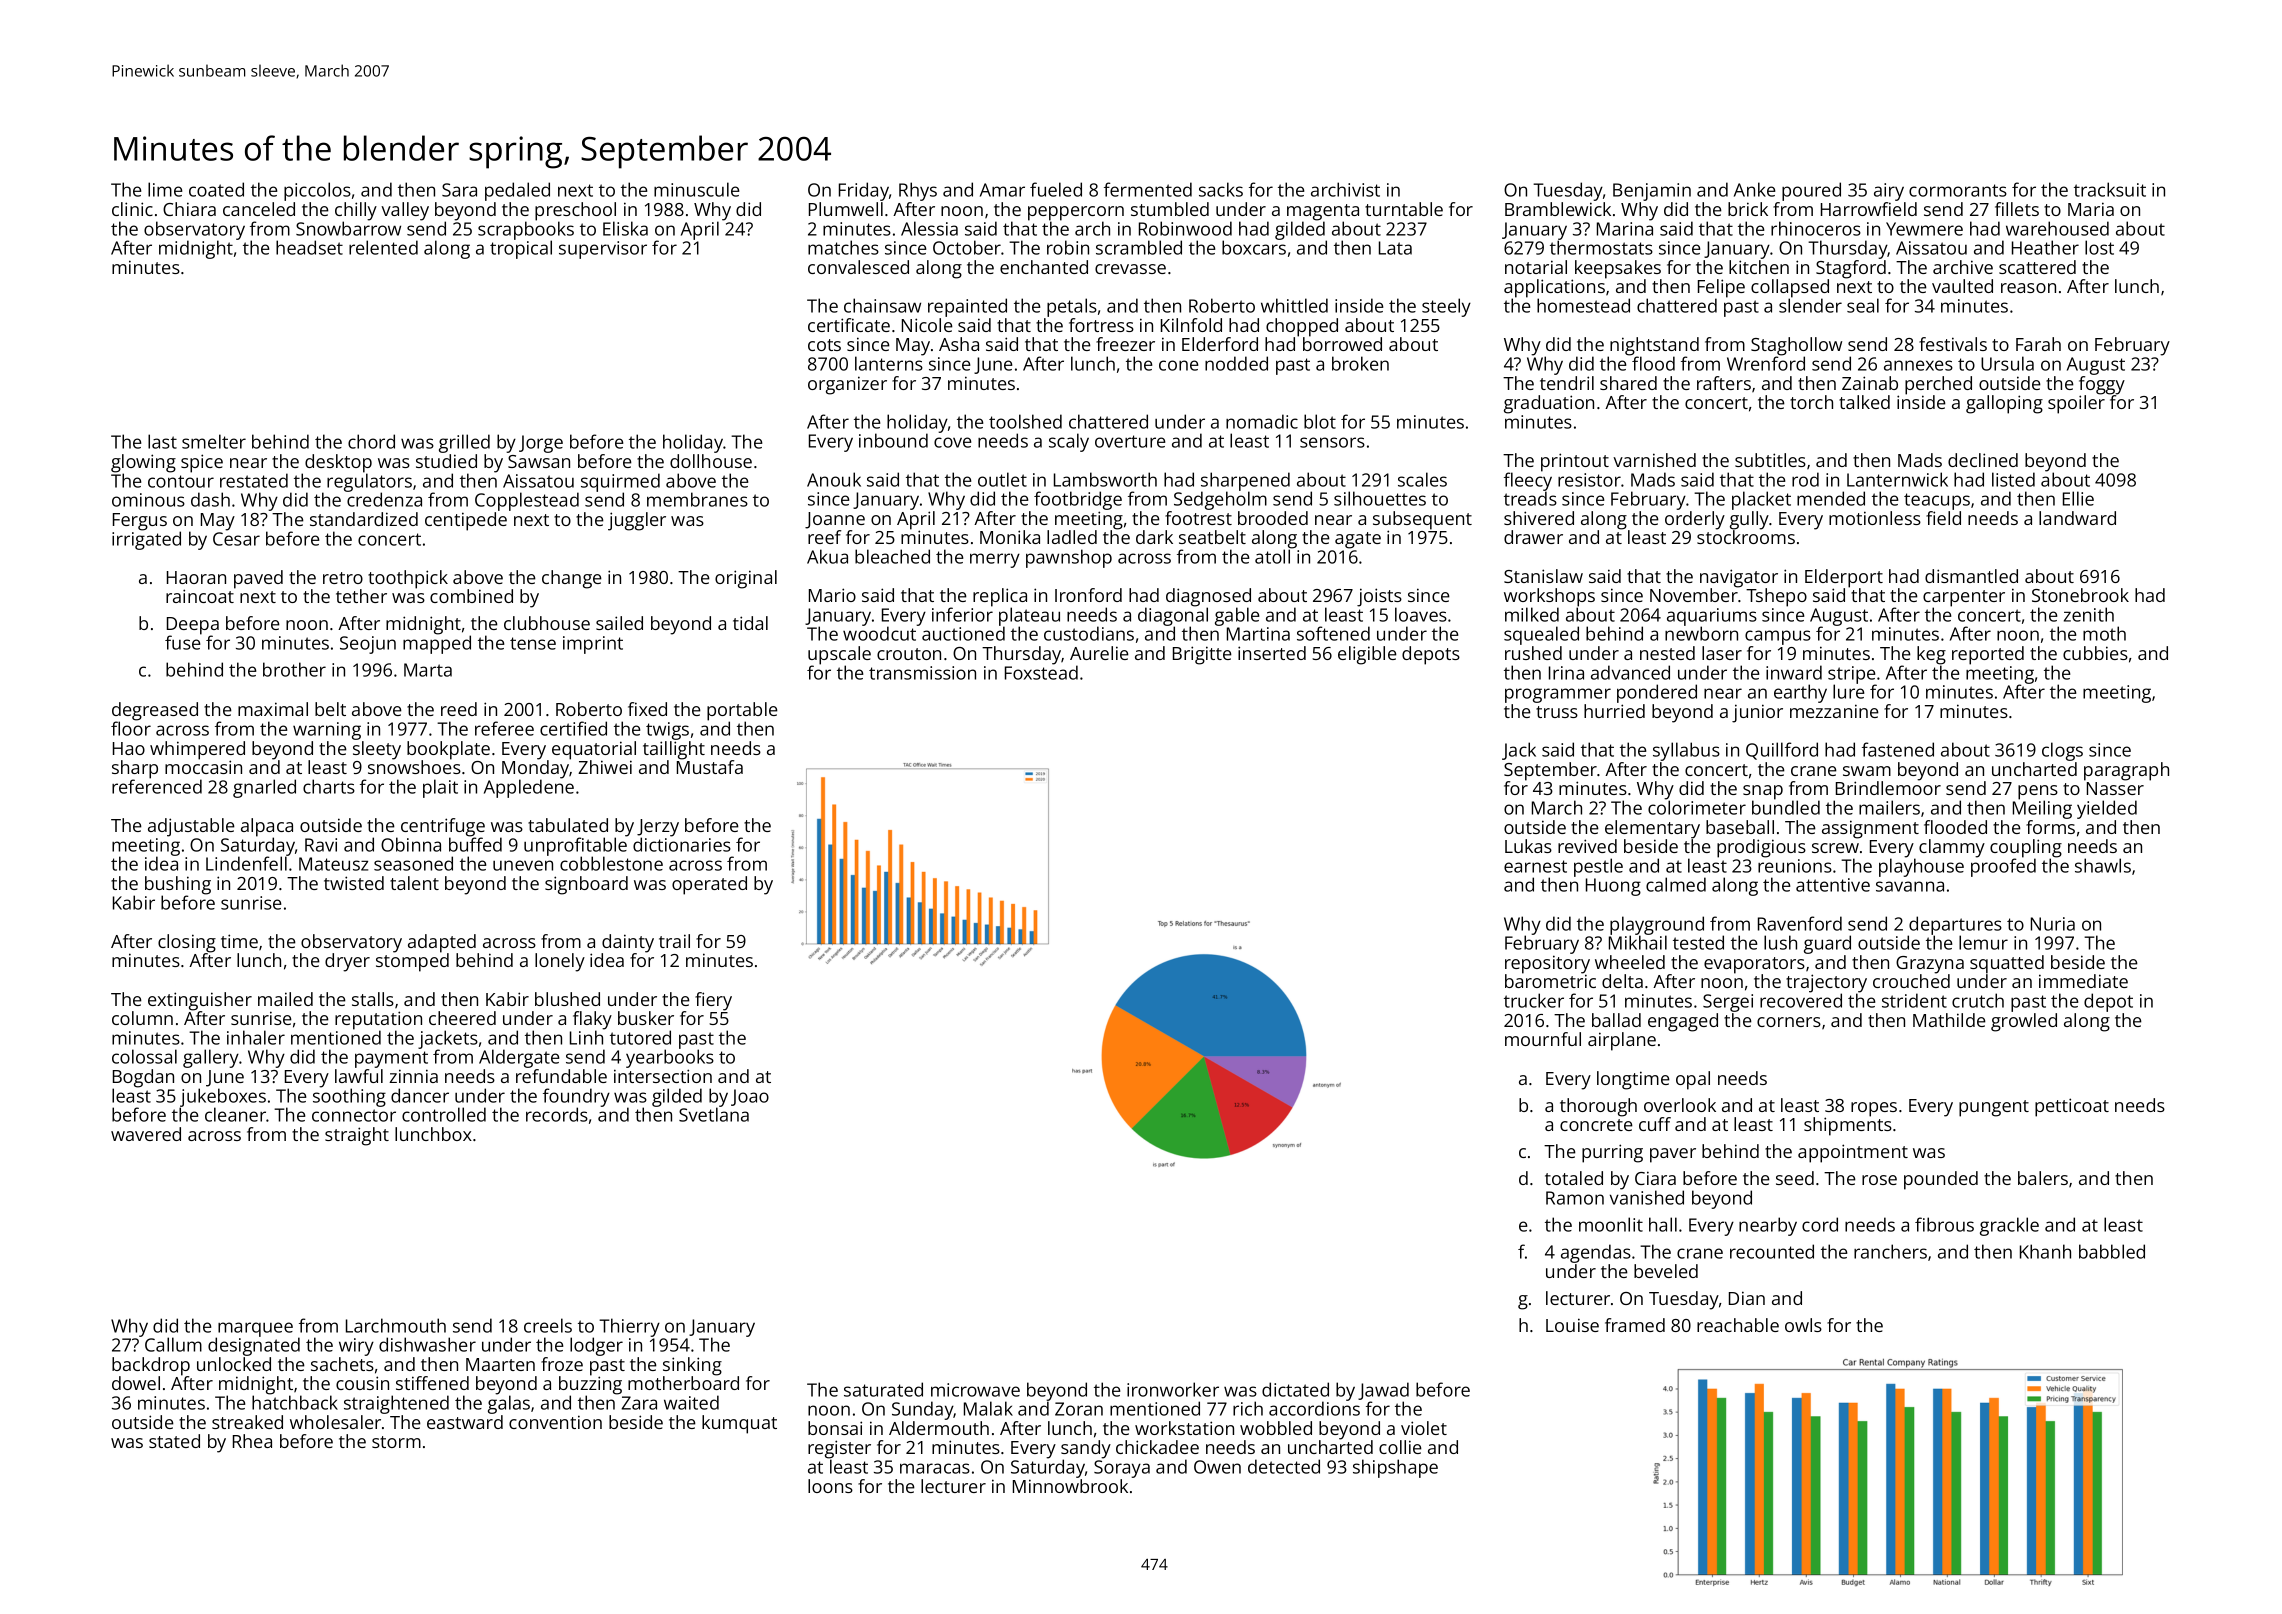 The width and height of the screenshot is (2282, 1614). What do you see at coordinates (1853, 1153) in the screenshot?
I see `appointment` at bounding box center [1853, 1153].
